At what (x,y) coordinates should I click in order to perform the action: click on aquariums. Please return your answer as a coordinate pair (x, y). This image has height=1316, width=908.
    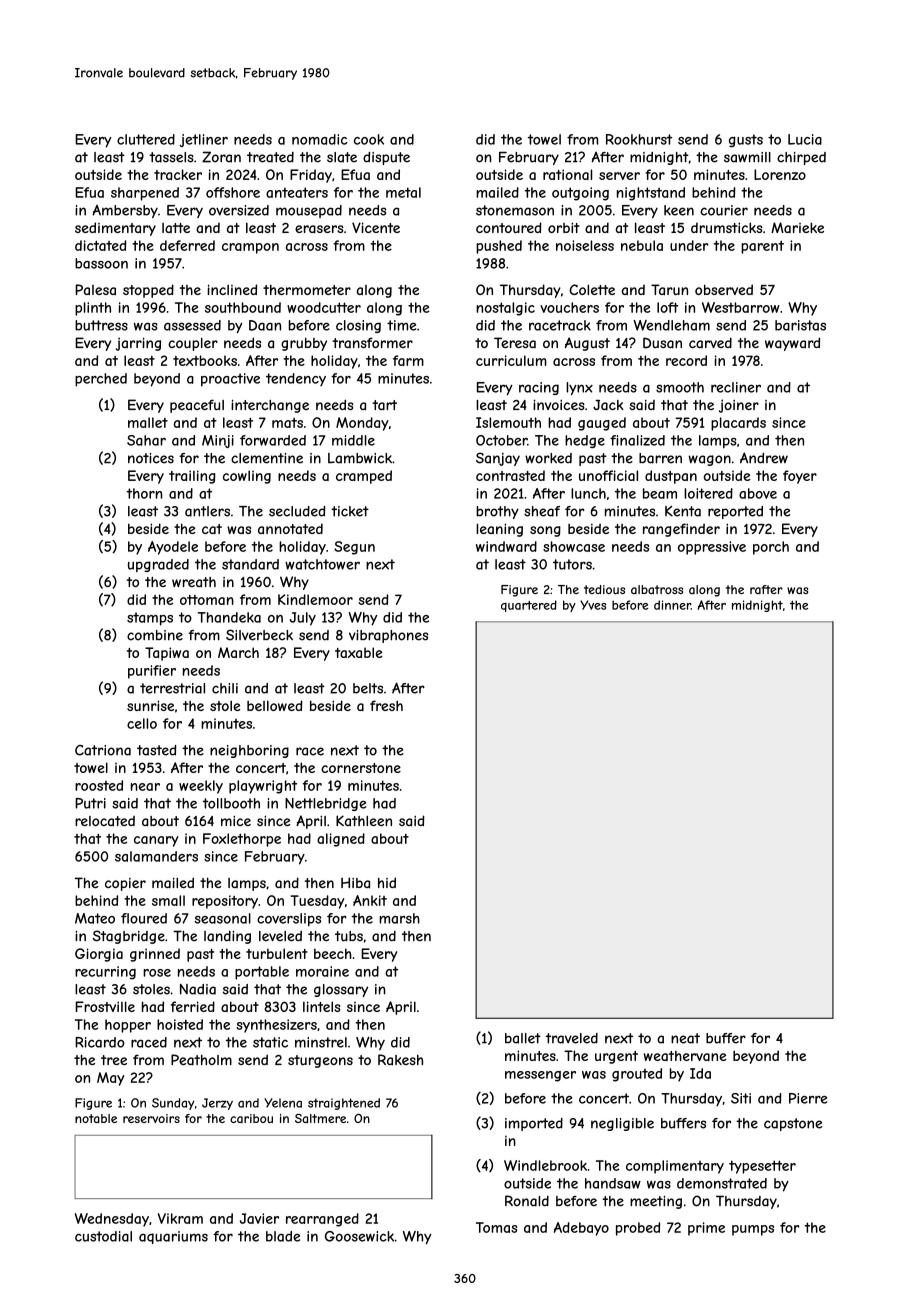
    Looking at the image, I should click on (173, 1237).
